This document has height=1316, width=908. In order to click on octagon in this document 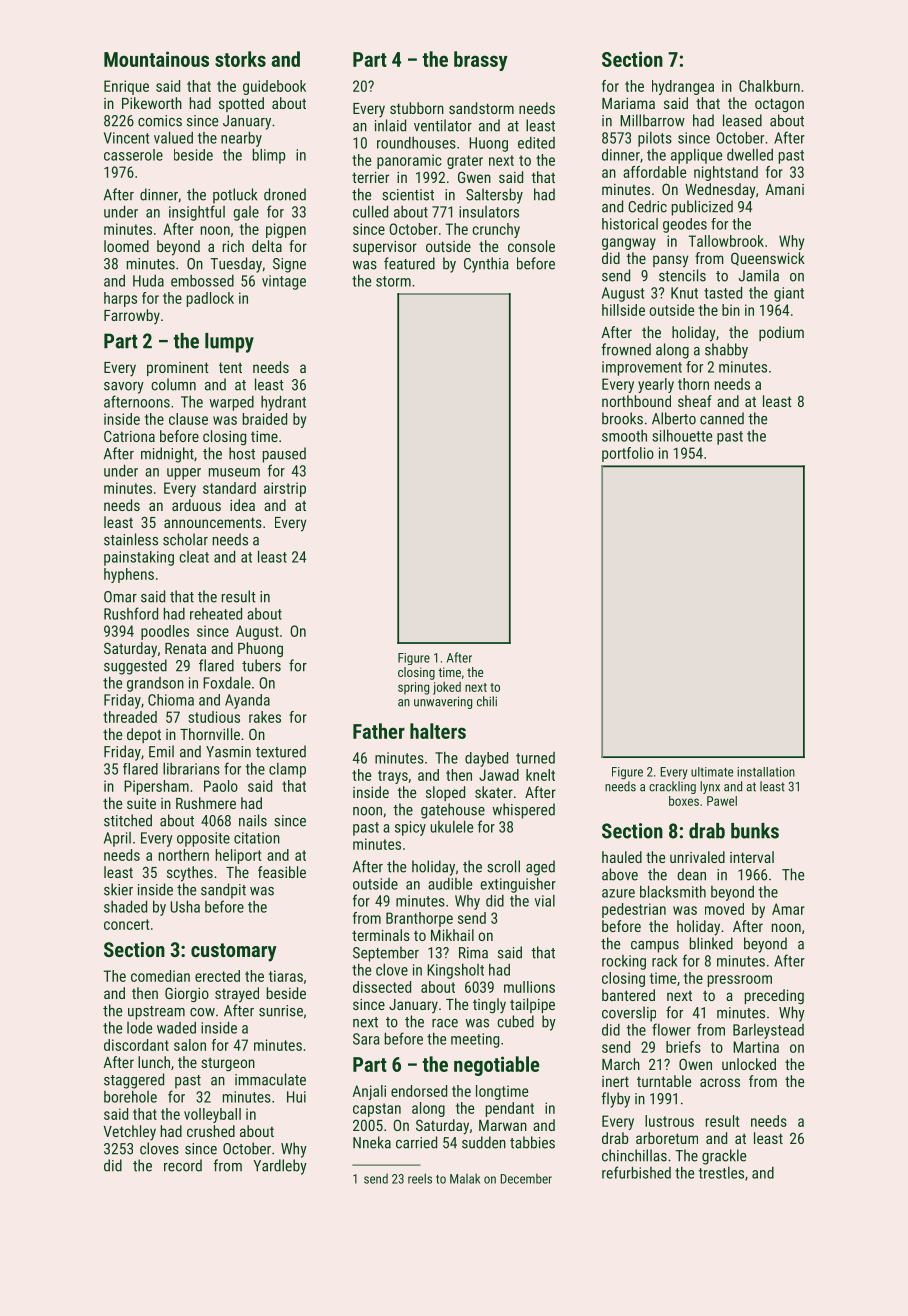, I will do `click(779, 105)`.
